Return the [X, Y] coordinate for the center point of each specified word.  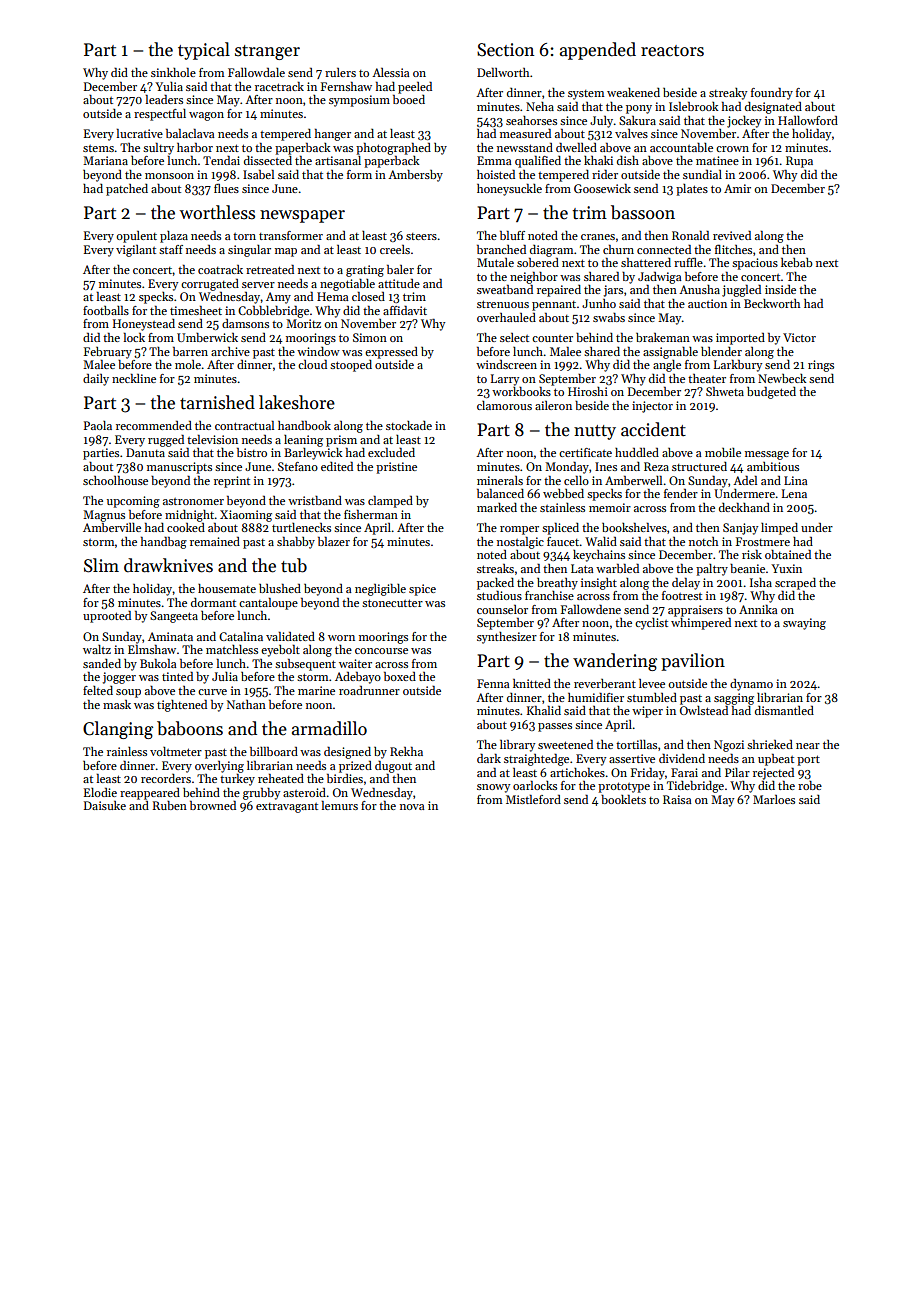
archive [230, 351]
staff [171, 249]
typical [204, 51]
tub [294, 565]
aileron [553, 405]
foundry [772, 94]
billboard [274, 751]
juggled [741, 291]
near [808, 746]
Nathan [246, 704]
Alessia [391, 72]
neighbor [534, 278]
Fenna [493, 683]
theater [707, 378]
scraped [795, 584]
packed [495, 584]
